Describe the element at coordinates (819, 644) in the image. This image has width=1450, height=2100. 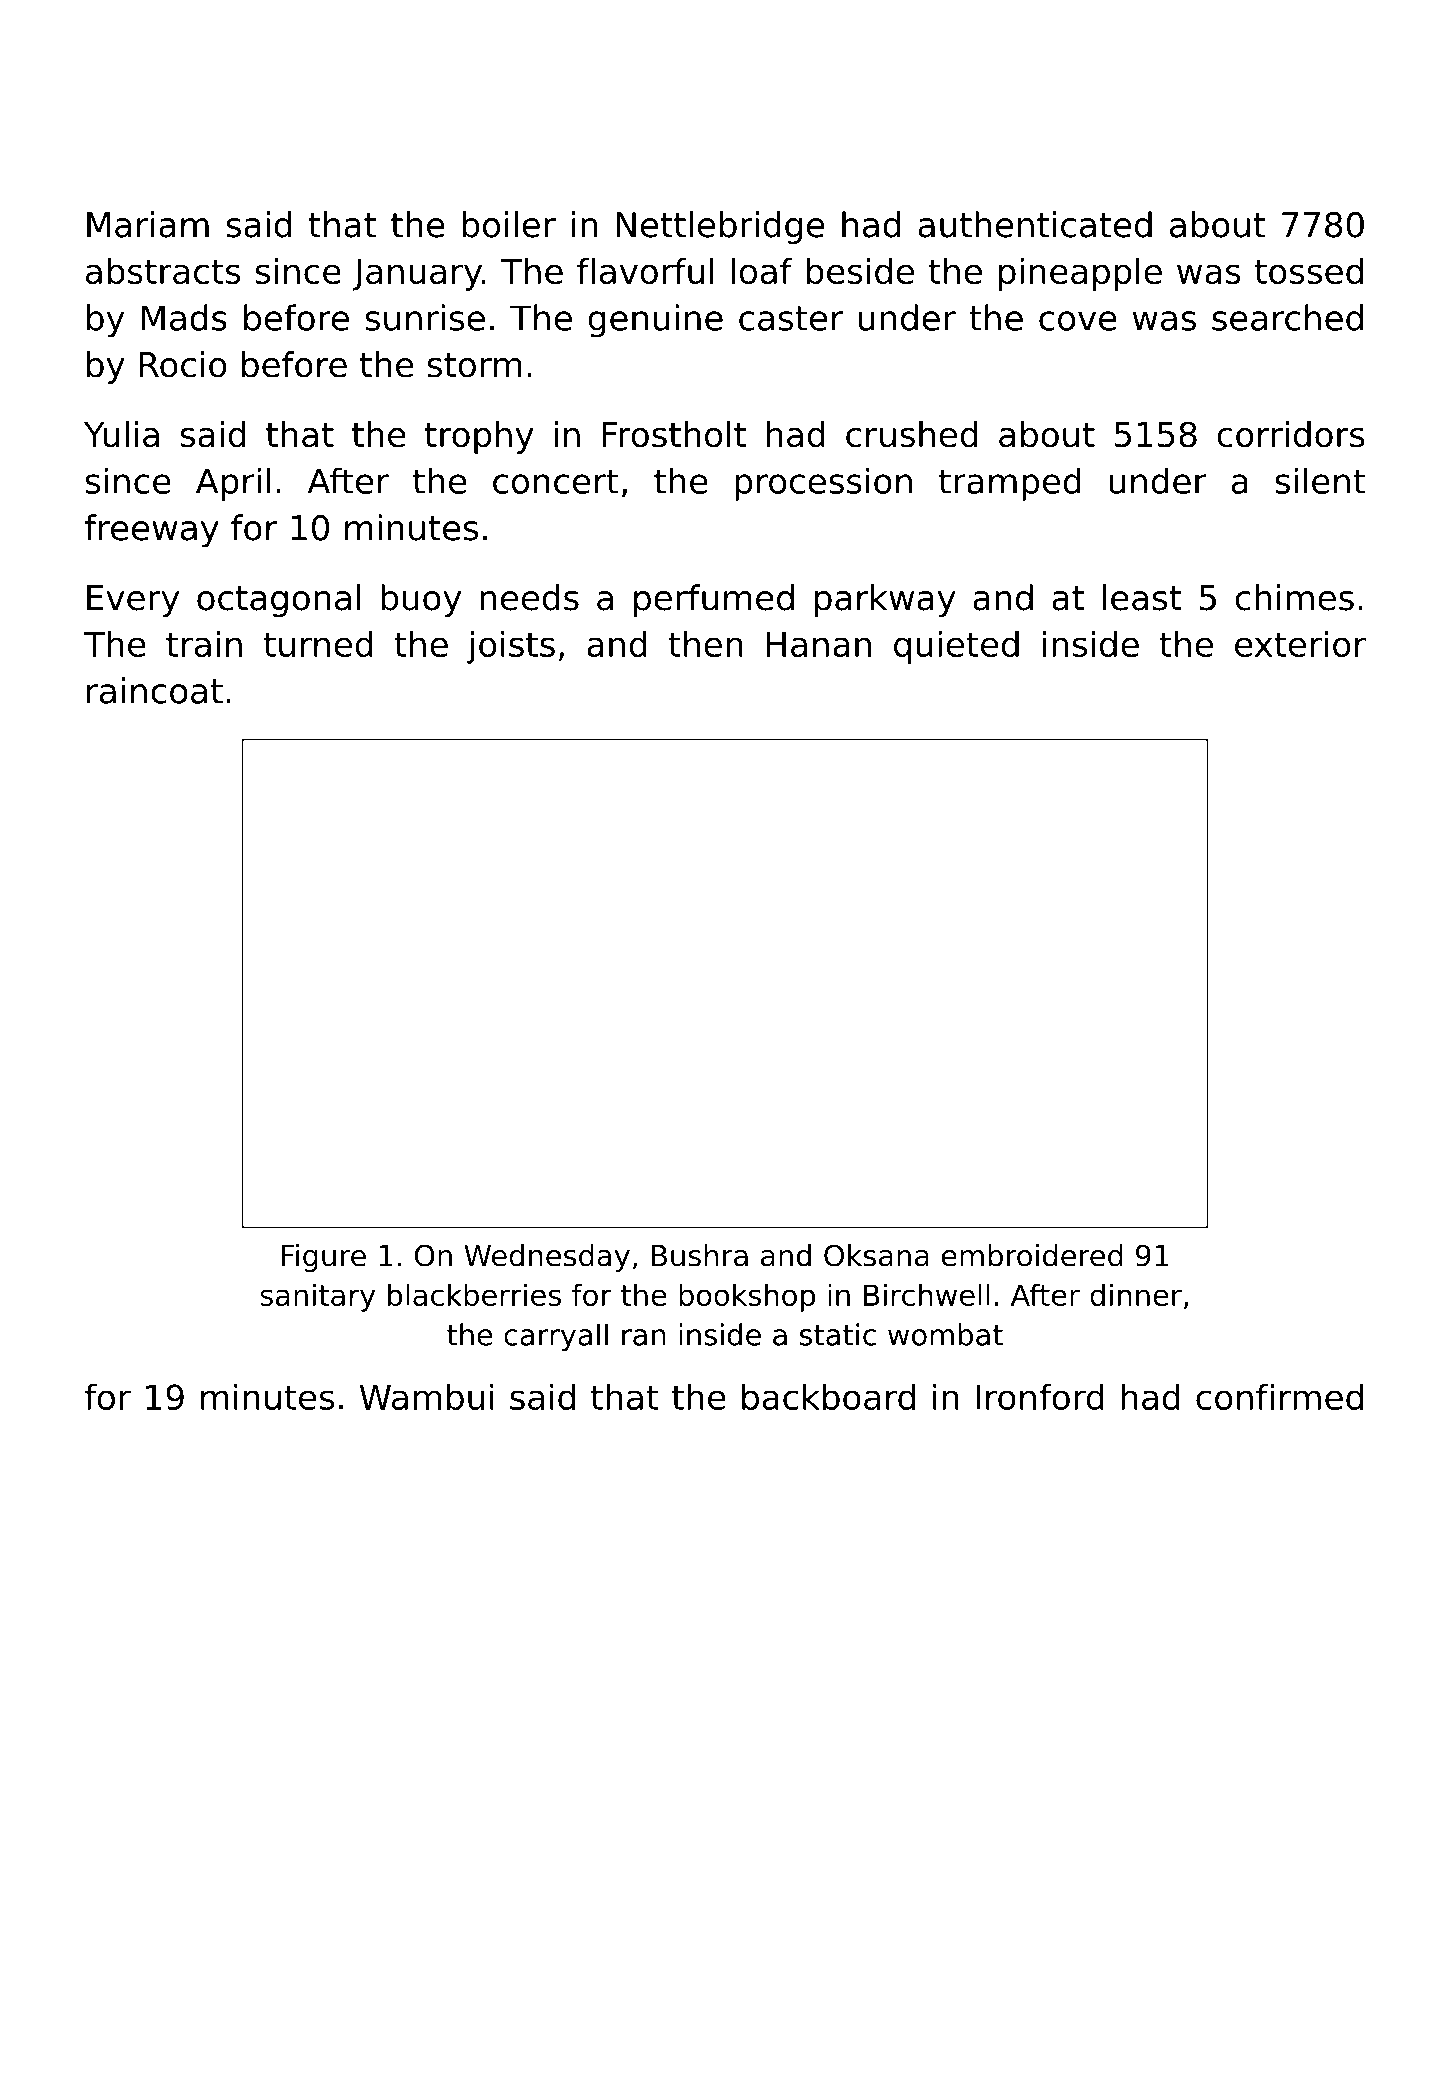
I see `Hanan` at that location.
